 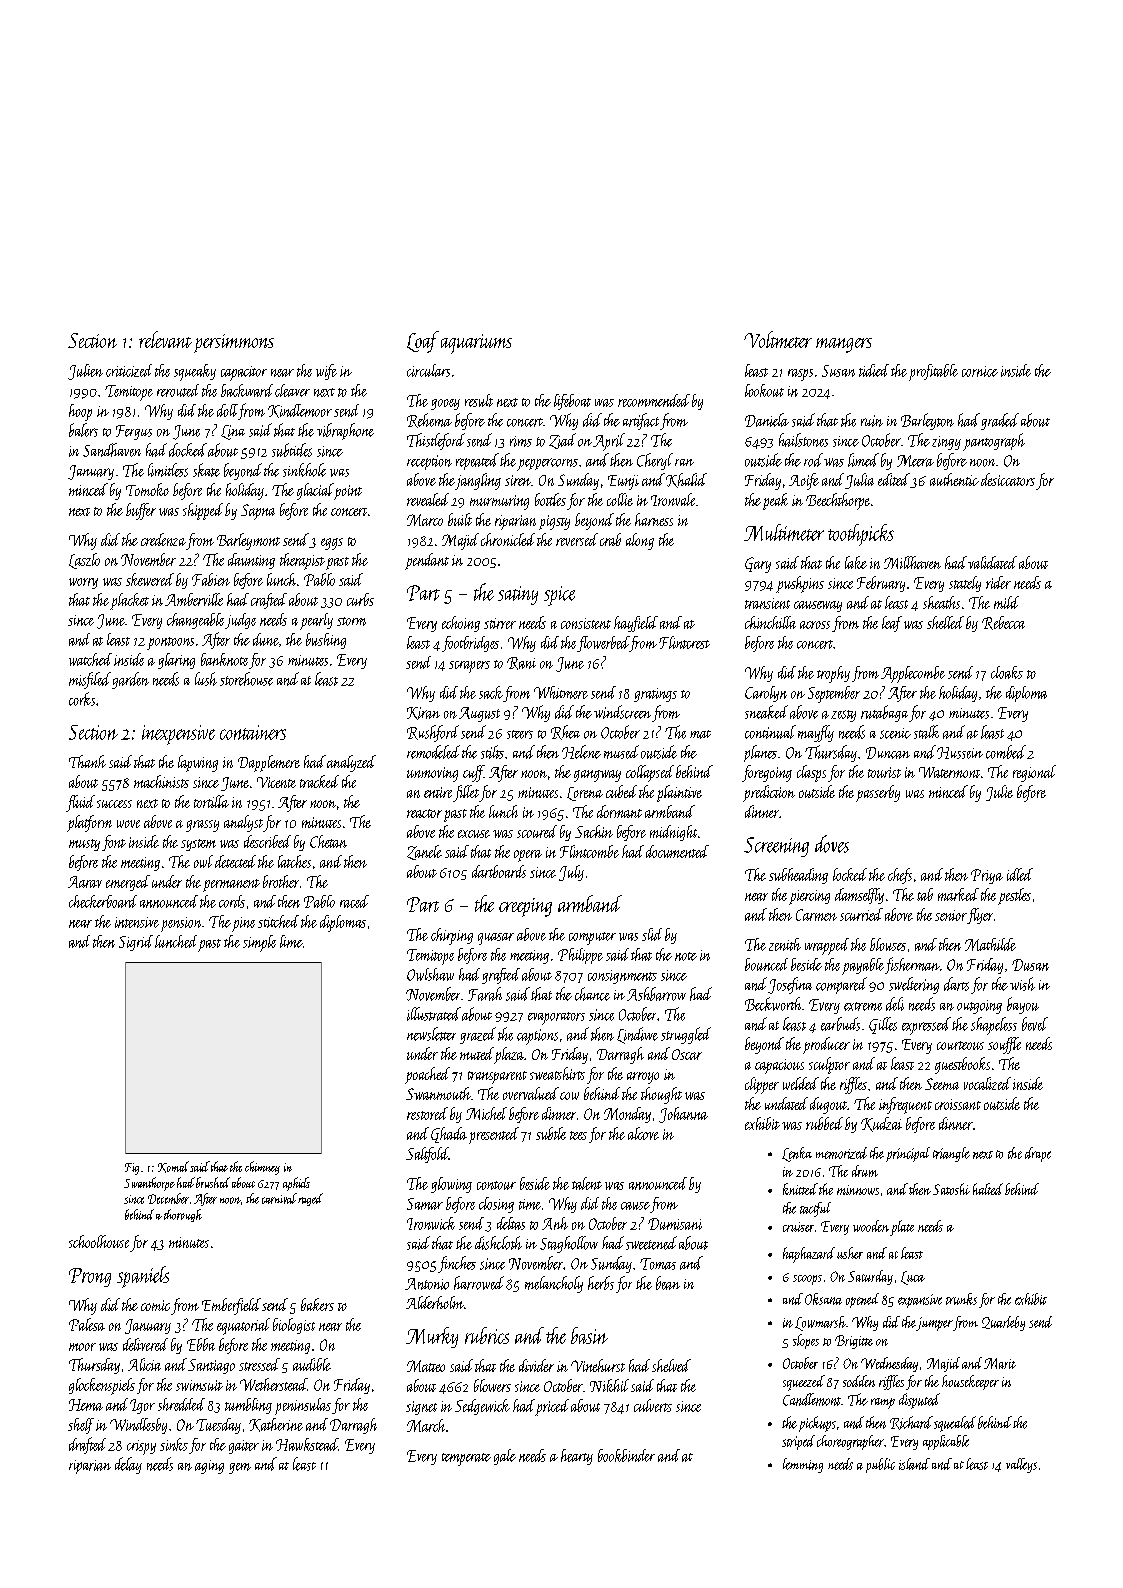 I want to click on island, so click(x=914, y=1464).
